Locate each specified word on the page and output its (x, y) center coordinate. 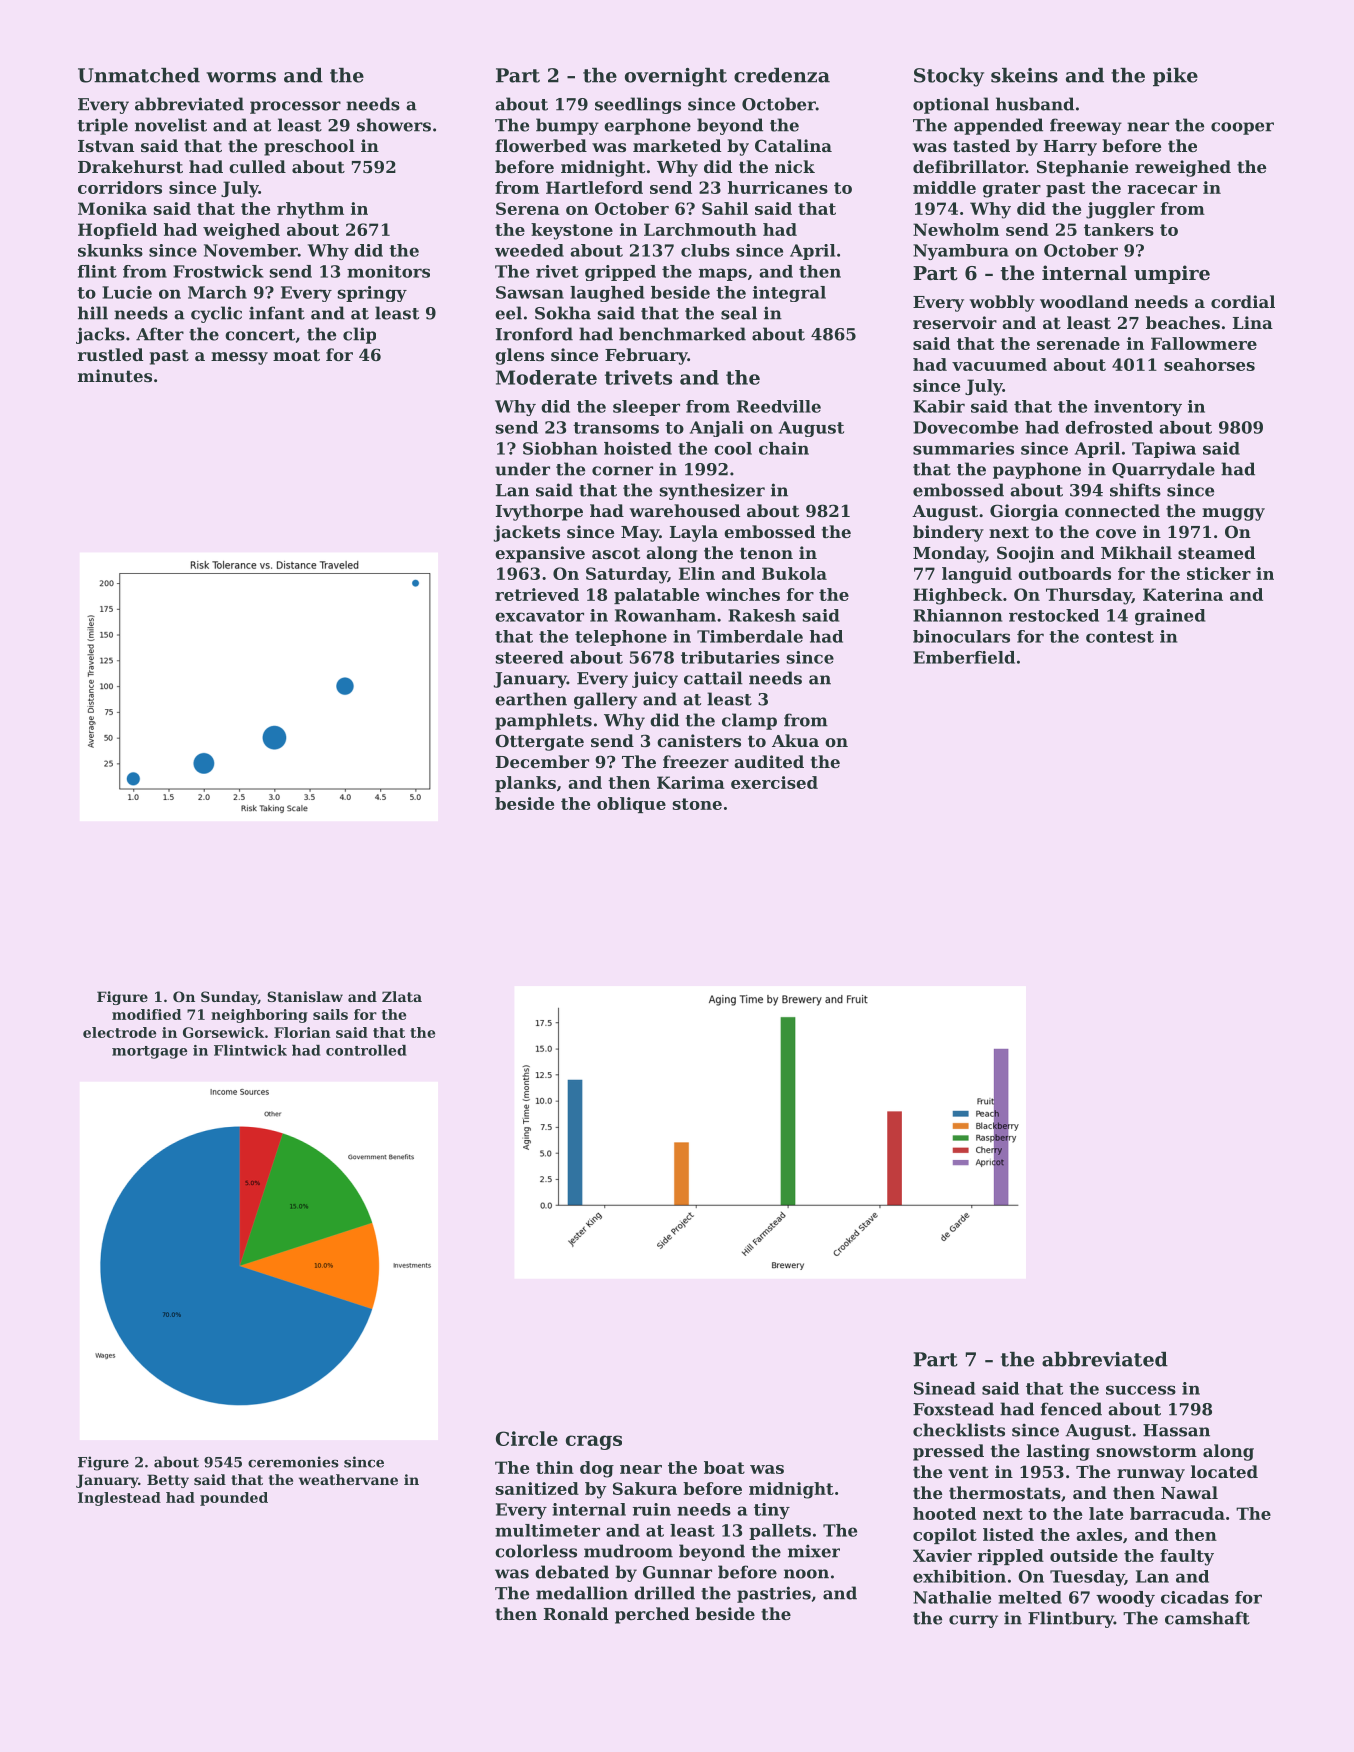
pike (1175, 77)
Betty (168, 1481)
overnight (676, 77)
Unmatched (139, 75)
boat (724, 1467)
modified (146, 1014)
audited (769, 761)
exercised (774, 782)
